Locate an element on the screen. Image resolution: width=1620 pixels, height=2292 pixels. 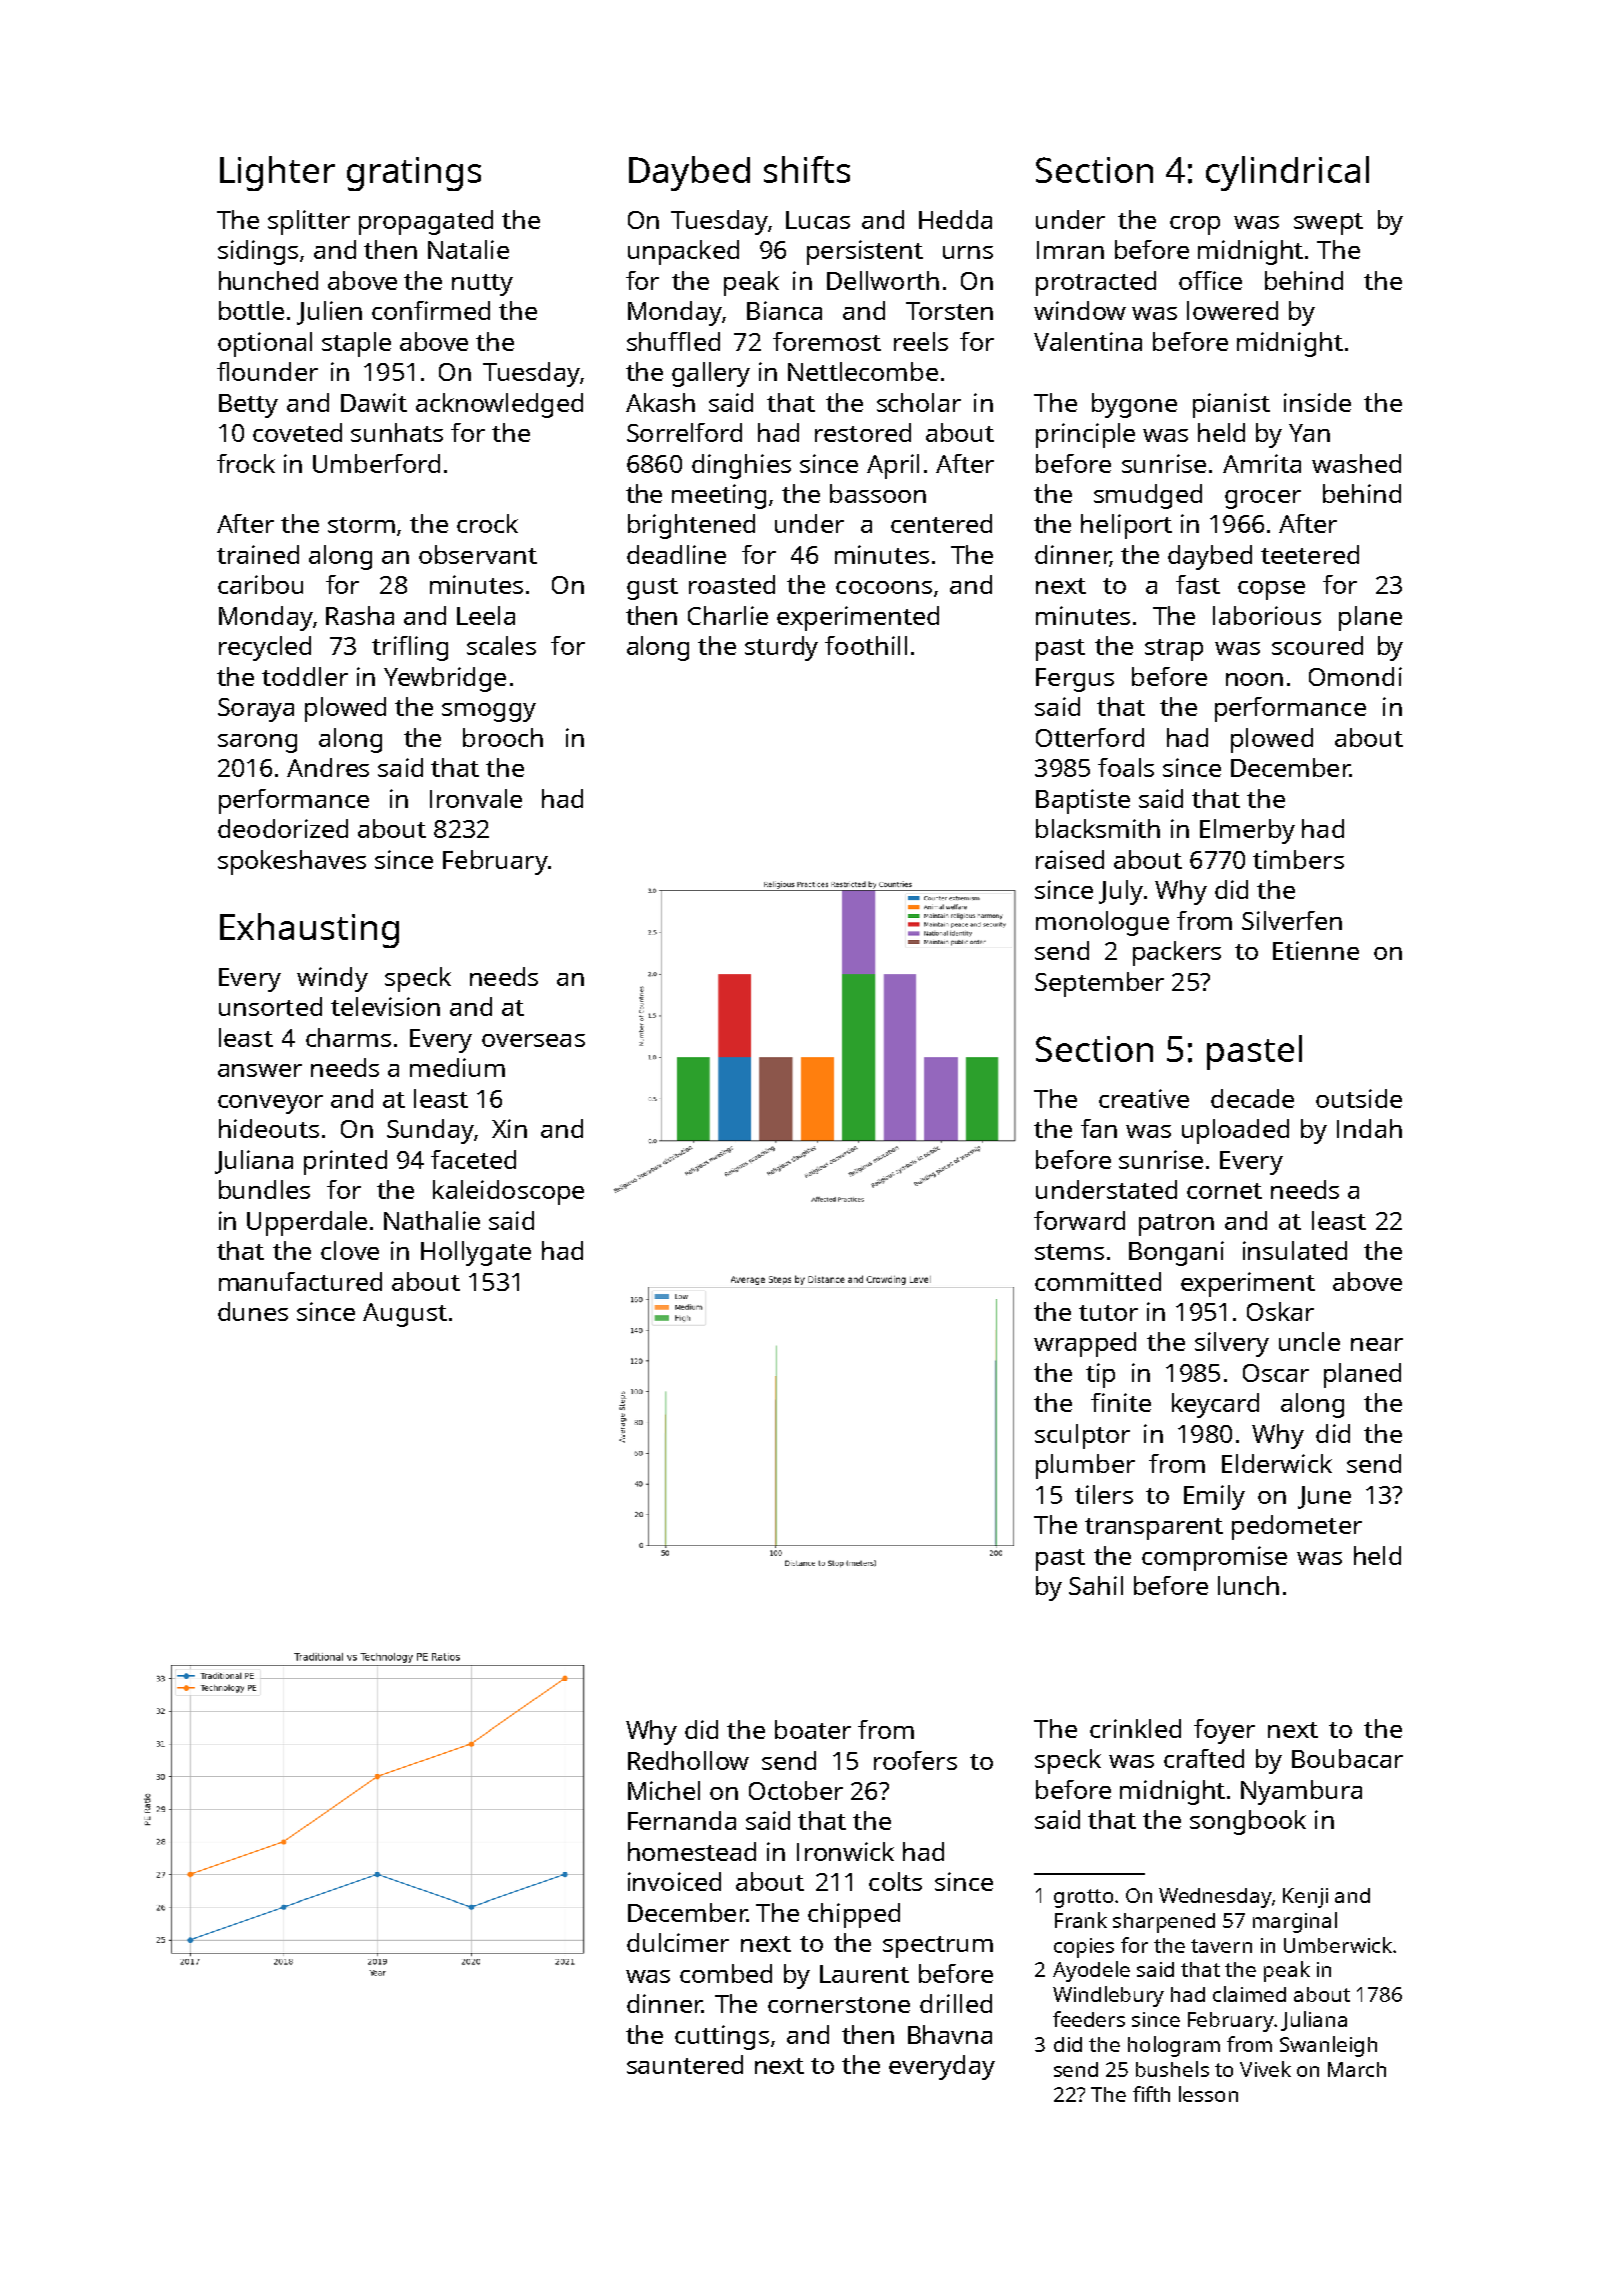
sauntered is located at coordinates (685, 2064).
